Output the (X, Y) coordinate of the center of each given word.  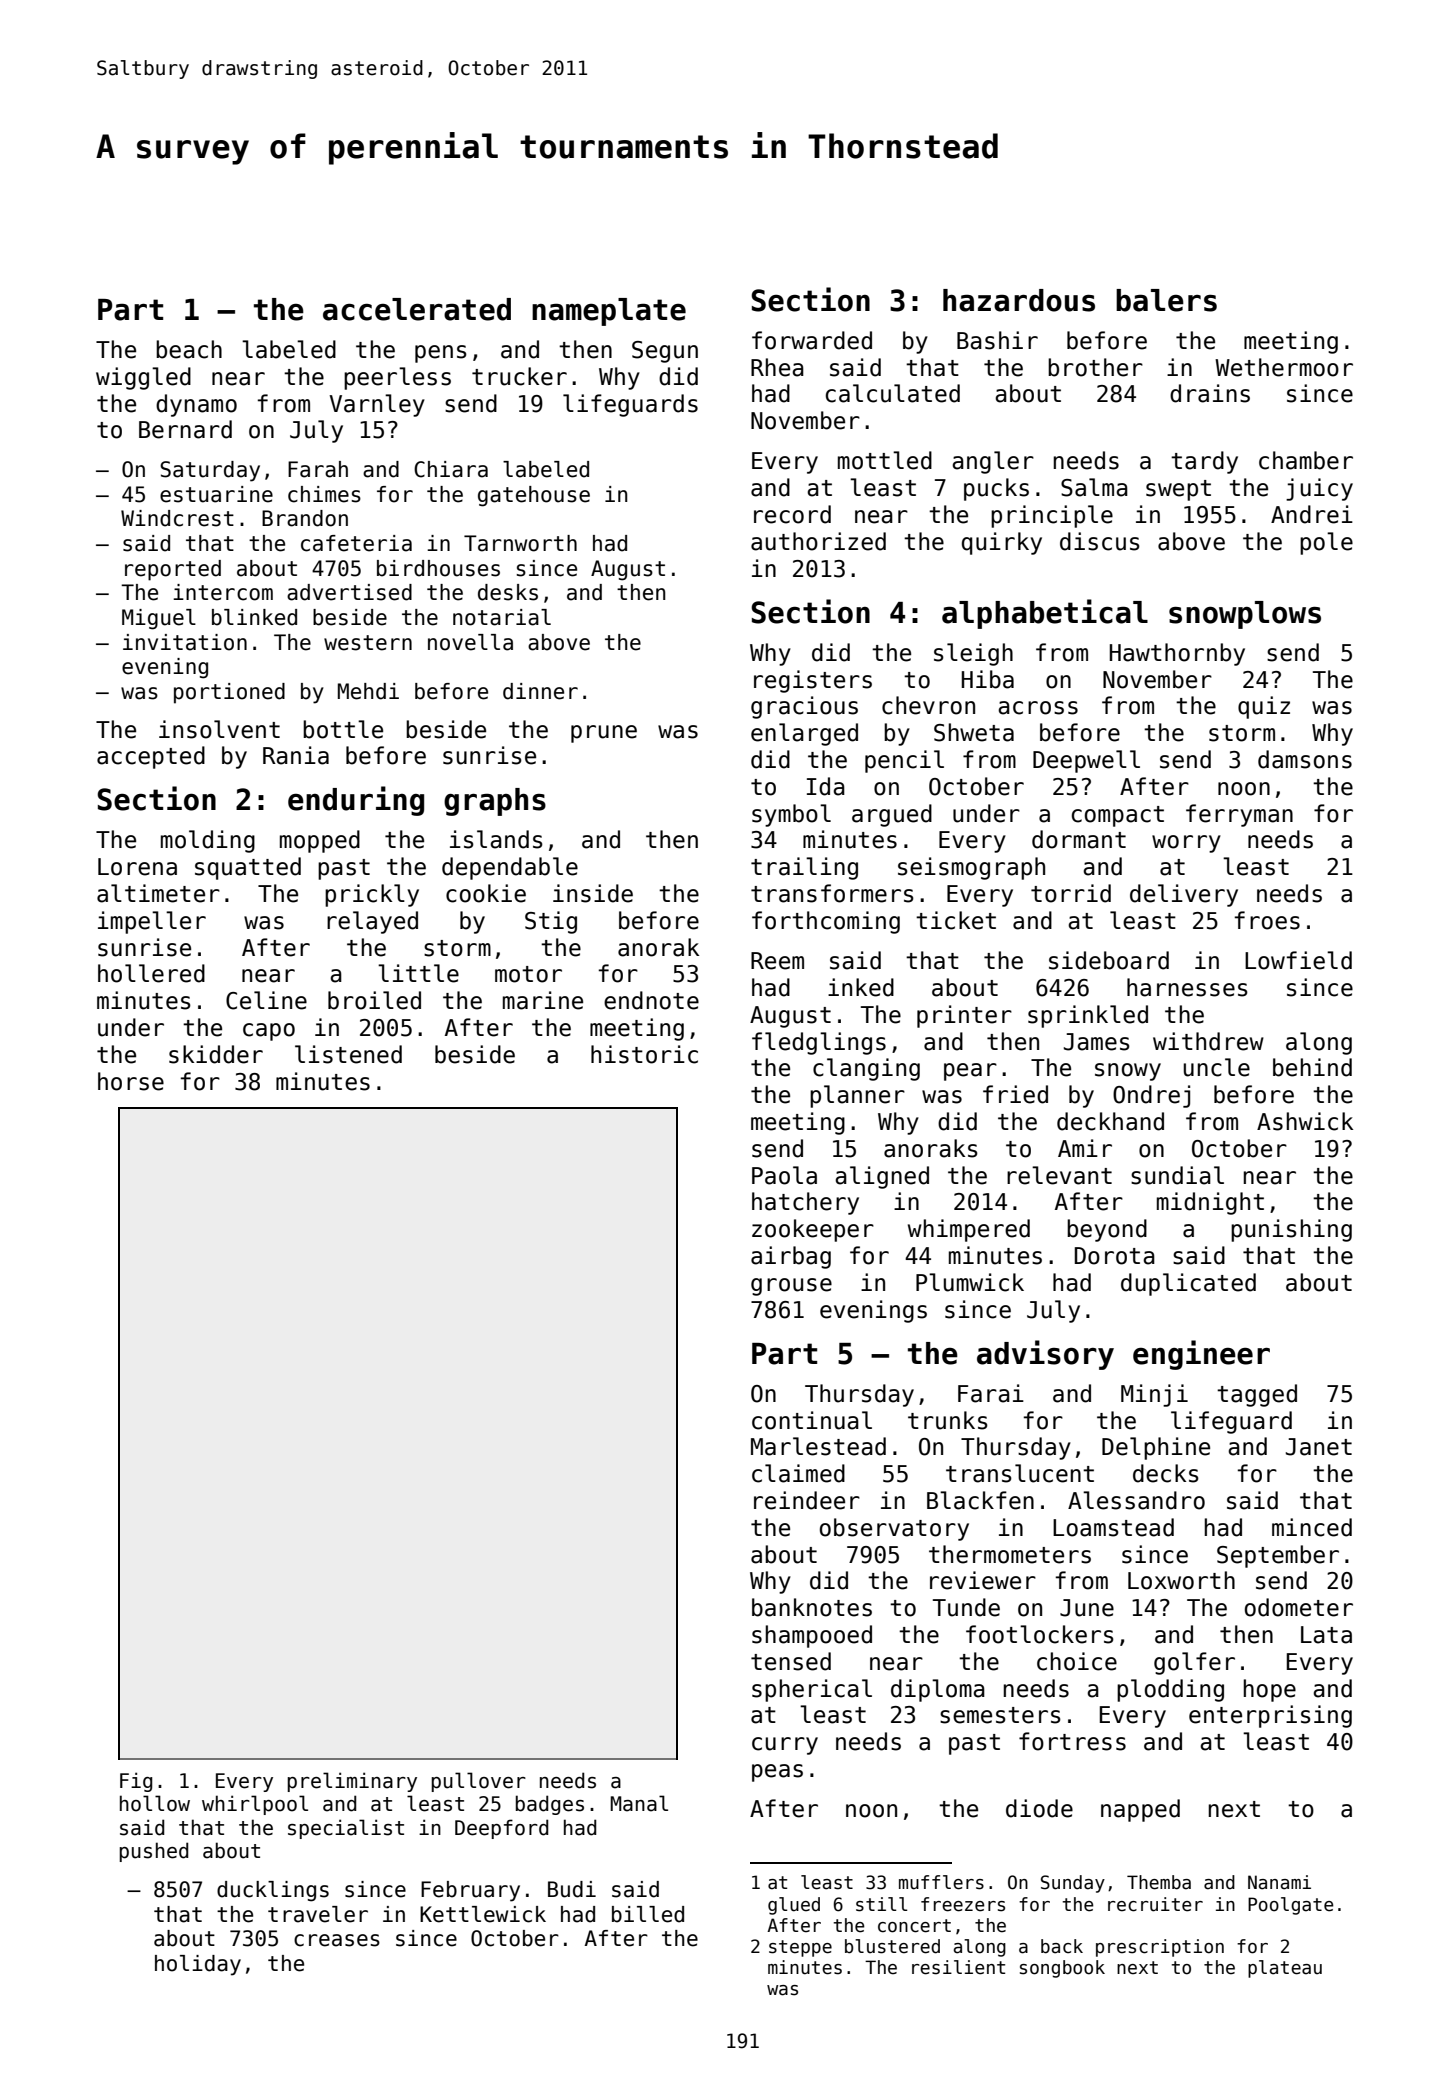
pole (1326, 543)
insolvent (219, 729)
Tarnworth (520, 543)
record (792, 514)
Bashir (997, 340)
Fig (136, 1782)
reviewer (983, 1580)
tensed (791, 1661)
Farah (318, 469)
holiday (198, 1965)
